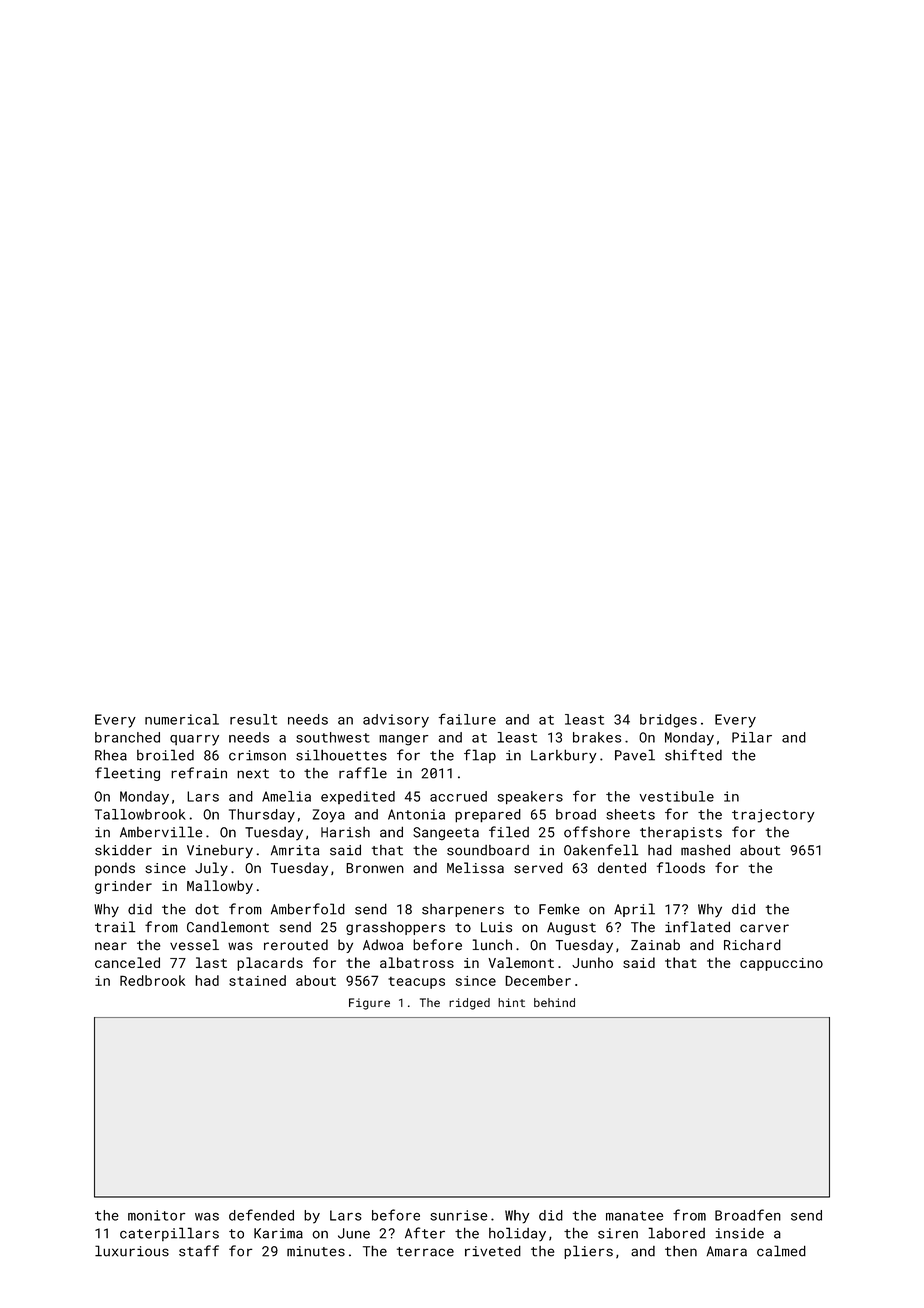 This image has height=1308, width=924. Describe the element at coordinates (752, 737) in the image. I see `Pilar` at that location.
